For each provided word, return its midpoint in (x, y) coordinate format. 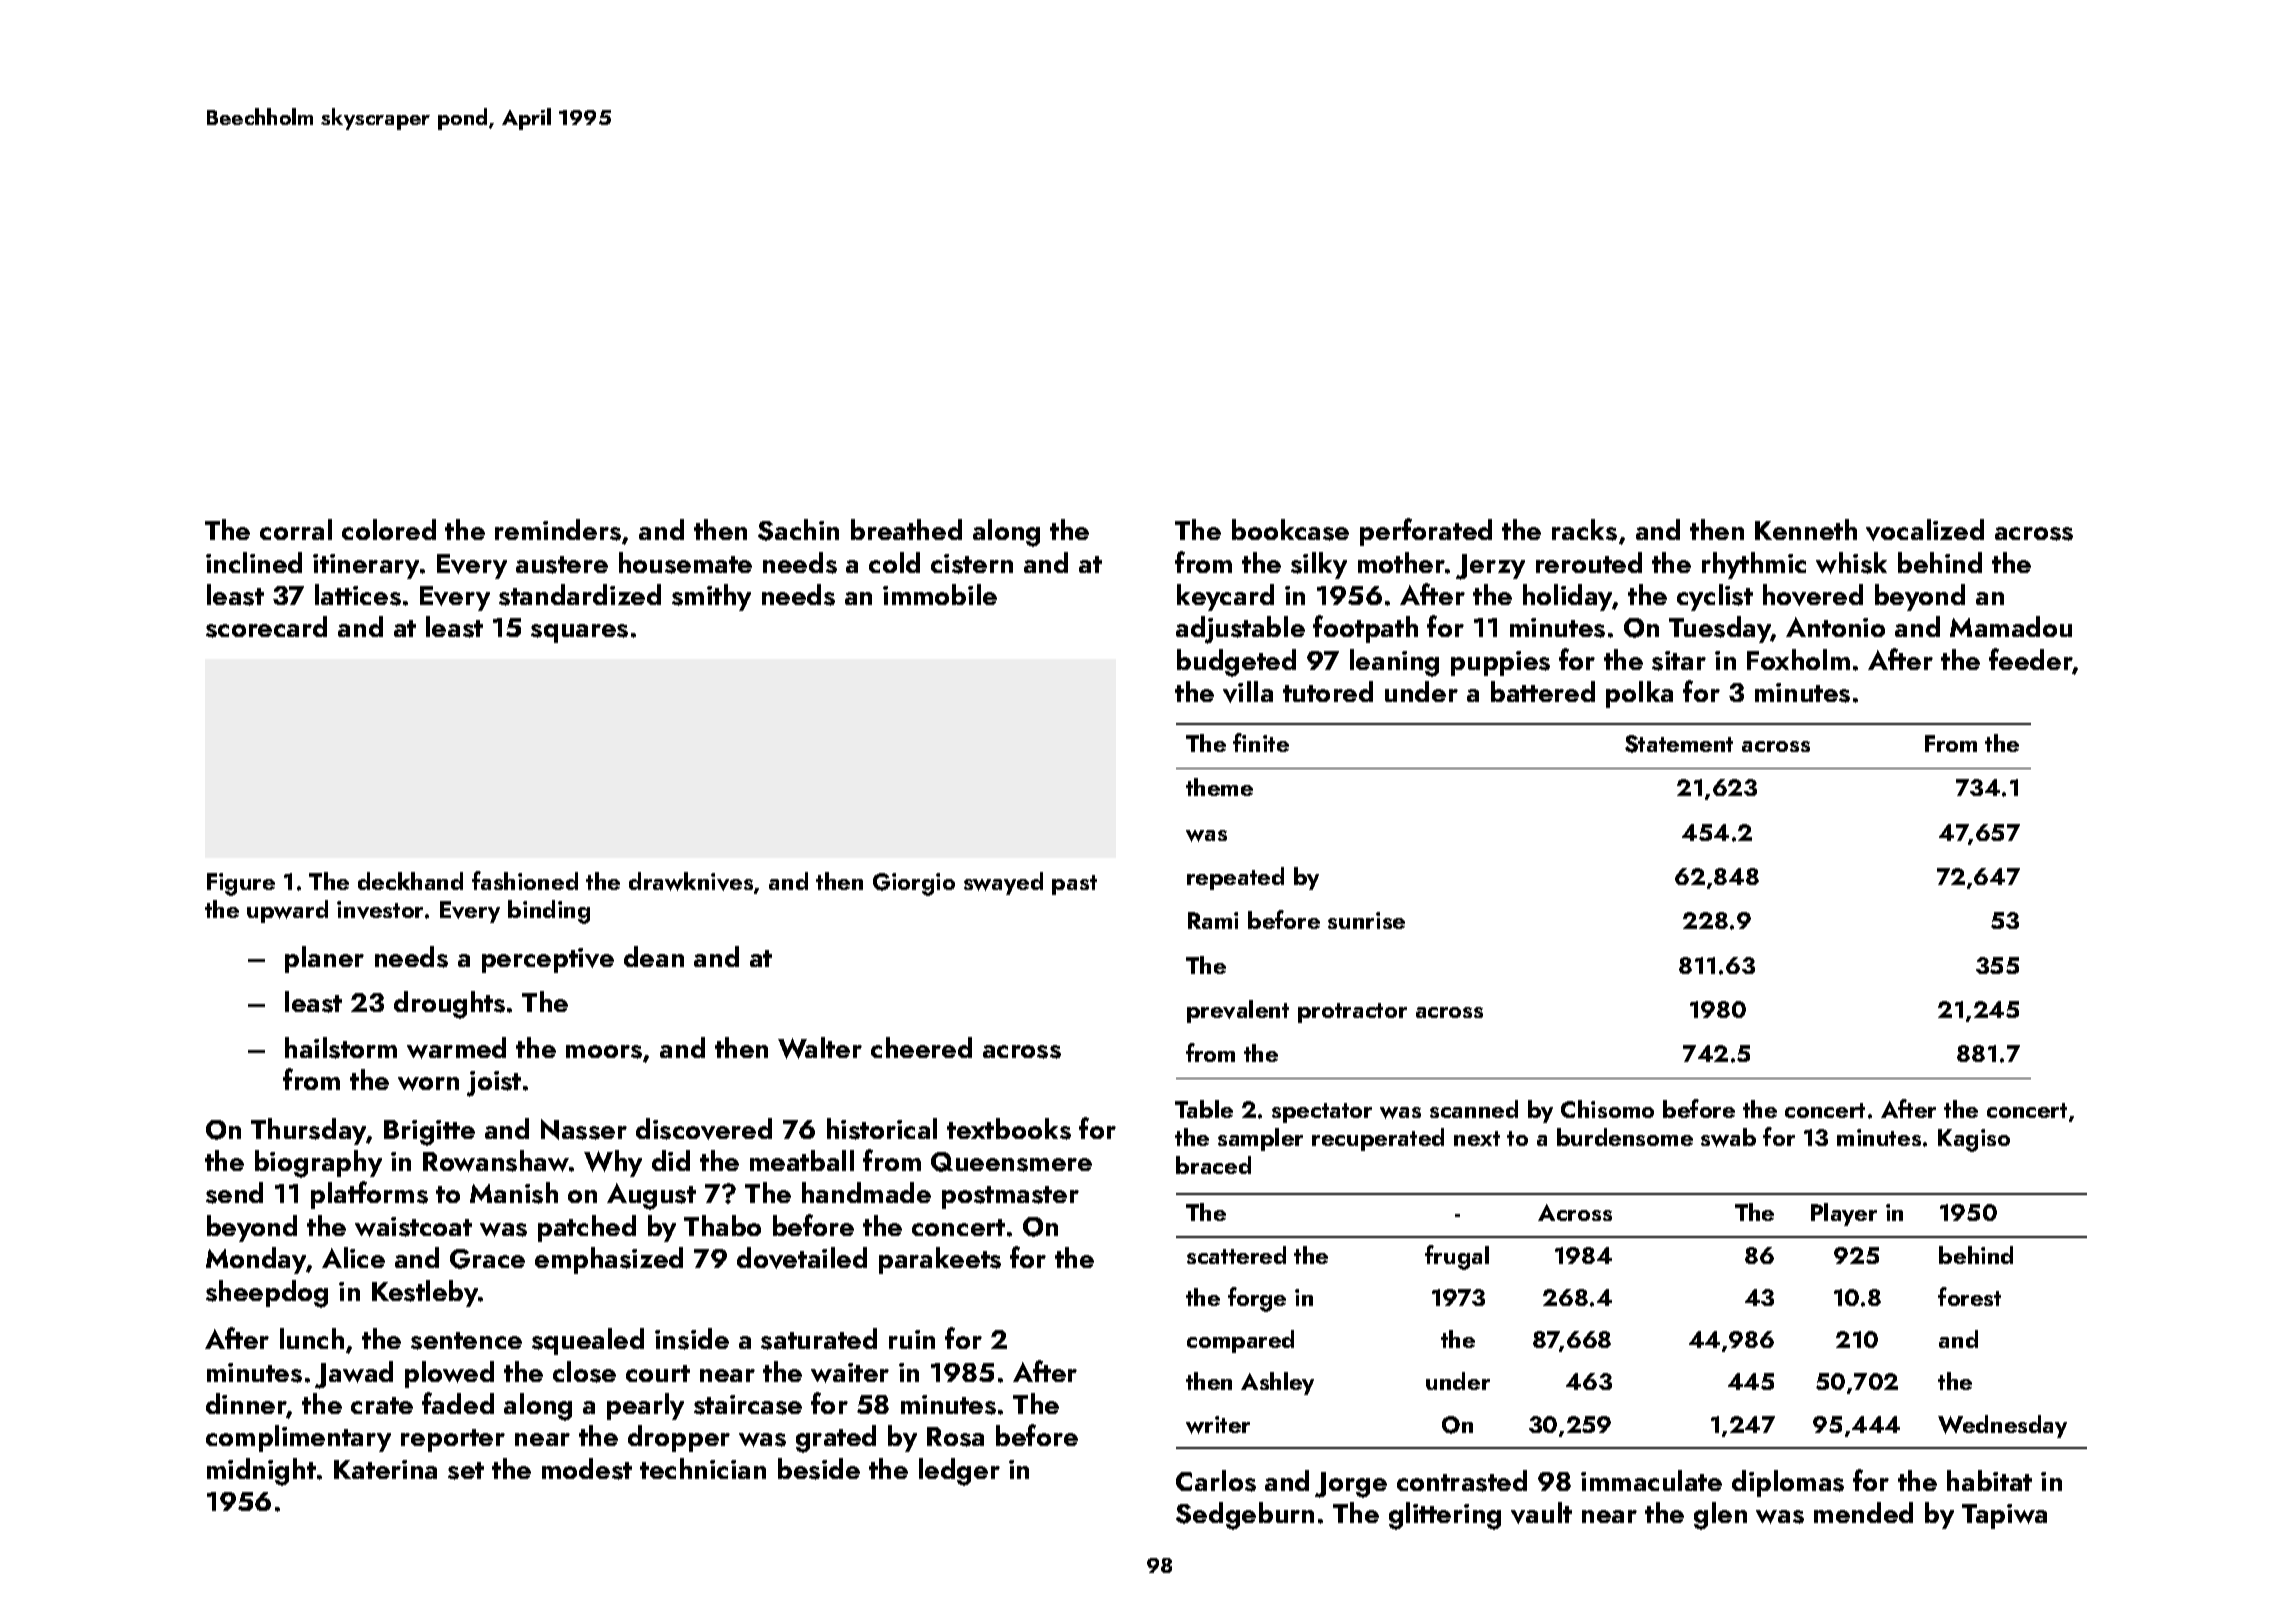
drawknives (691, 881)
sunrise (1366, 920)
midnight (261, 1472)
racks (1584, 530)
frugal (1457, 1257)
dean (654, 956)
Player (1844, 1214)
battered (1543, 691)
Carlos (1216, 1481)
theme (1219, 787)
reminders (558, 530)
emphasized (609, 1260)
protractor (1352, 1013)
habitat (1989, 1480)
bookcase (1290, 530)
